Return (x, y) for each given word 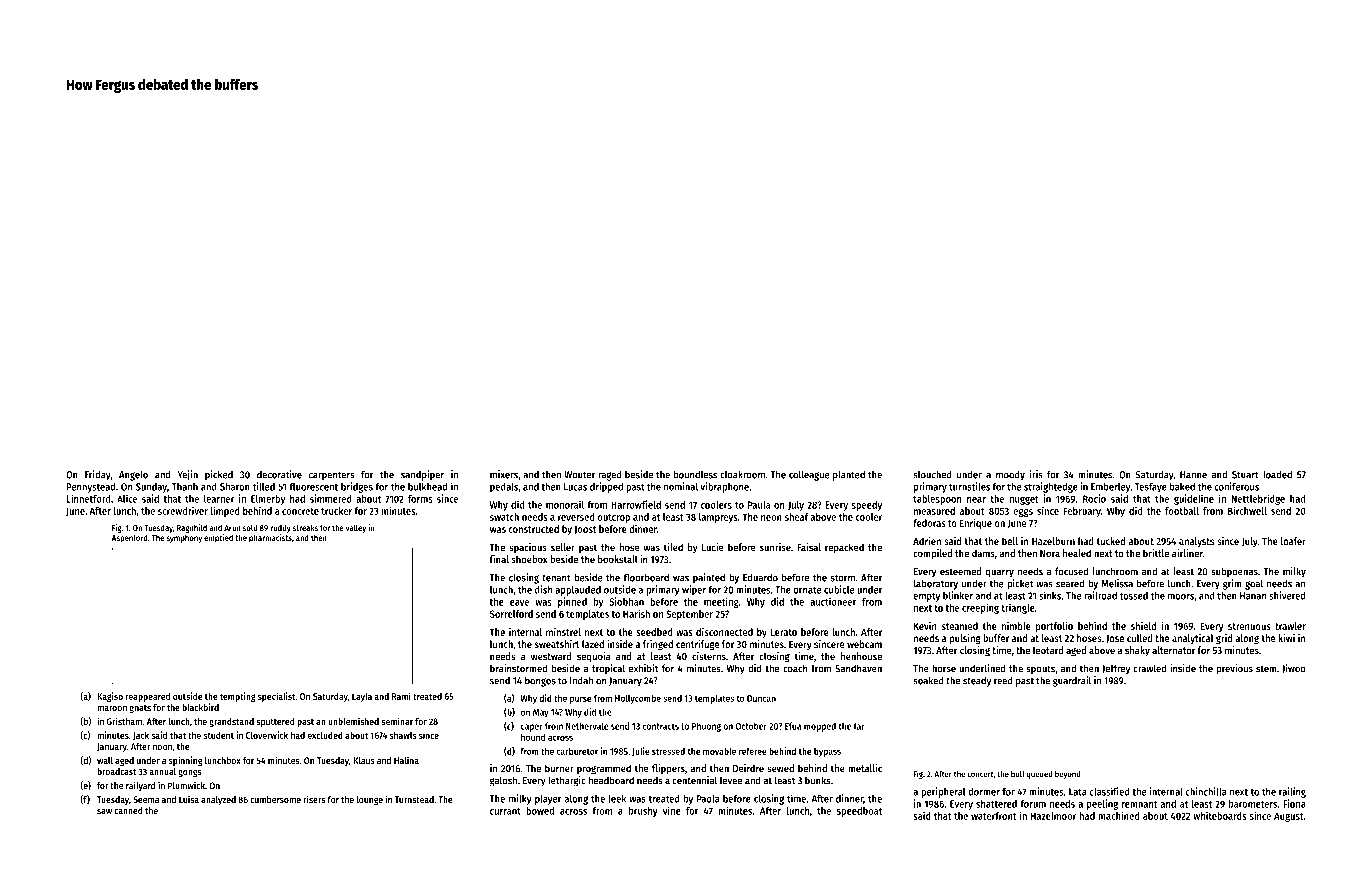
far (859, 726)
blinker (958, 595)
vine (672, 810)
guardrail (1072, 681)
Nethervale (587, 726)
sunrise (775, 547)
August (1289, 817)
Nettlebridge (1258, 499)
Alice (127, 498)
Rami (401, 696)
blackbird (200, 707)
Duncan (761, 698)
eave (519, 603)
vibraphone (724, 487)
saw (104, 811)
